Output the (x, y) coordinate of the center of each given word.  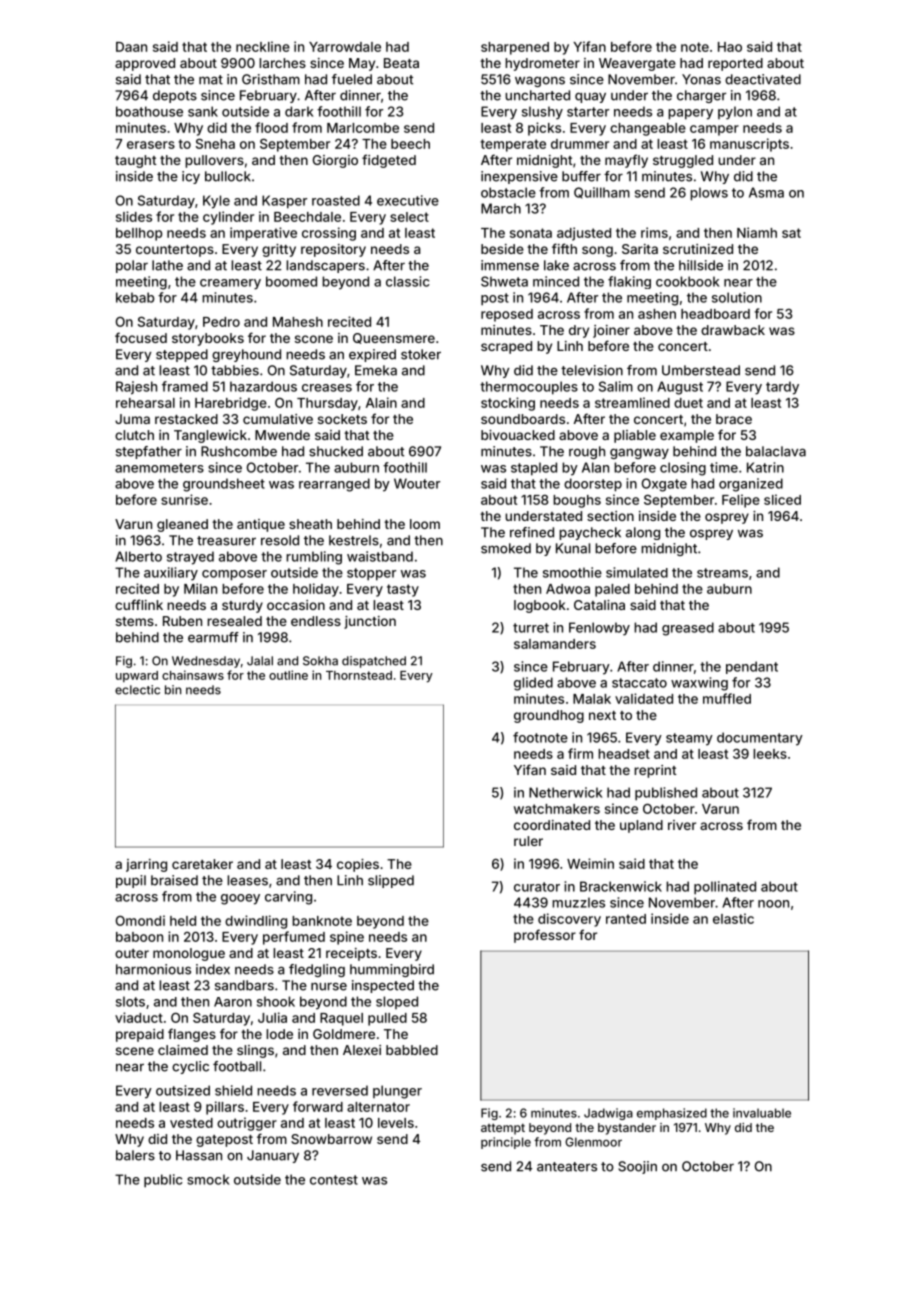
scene (135, 1051)
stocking (508, 404)
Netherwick (566, 792)
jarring (146, 865)
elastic (733, 918)
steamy (689, 739)
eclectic (137, 690)
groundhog (549, 716)
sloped (397, 1002)
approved (145, 64)
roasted (336, 200)
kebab (135, 297)
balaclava (776, 451)
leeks (770, 754)
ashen (657, 314)
